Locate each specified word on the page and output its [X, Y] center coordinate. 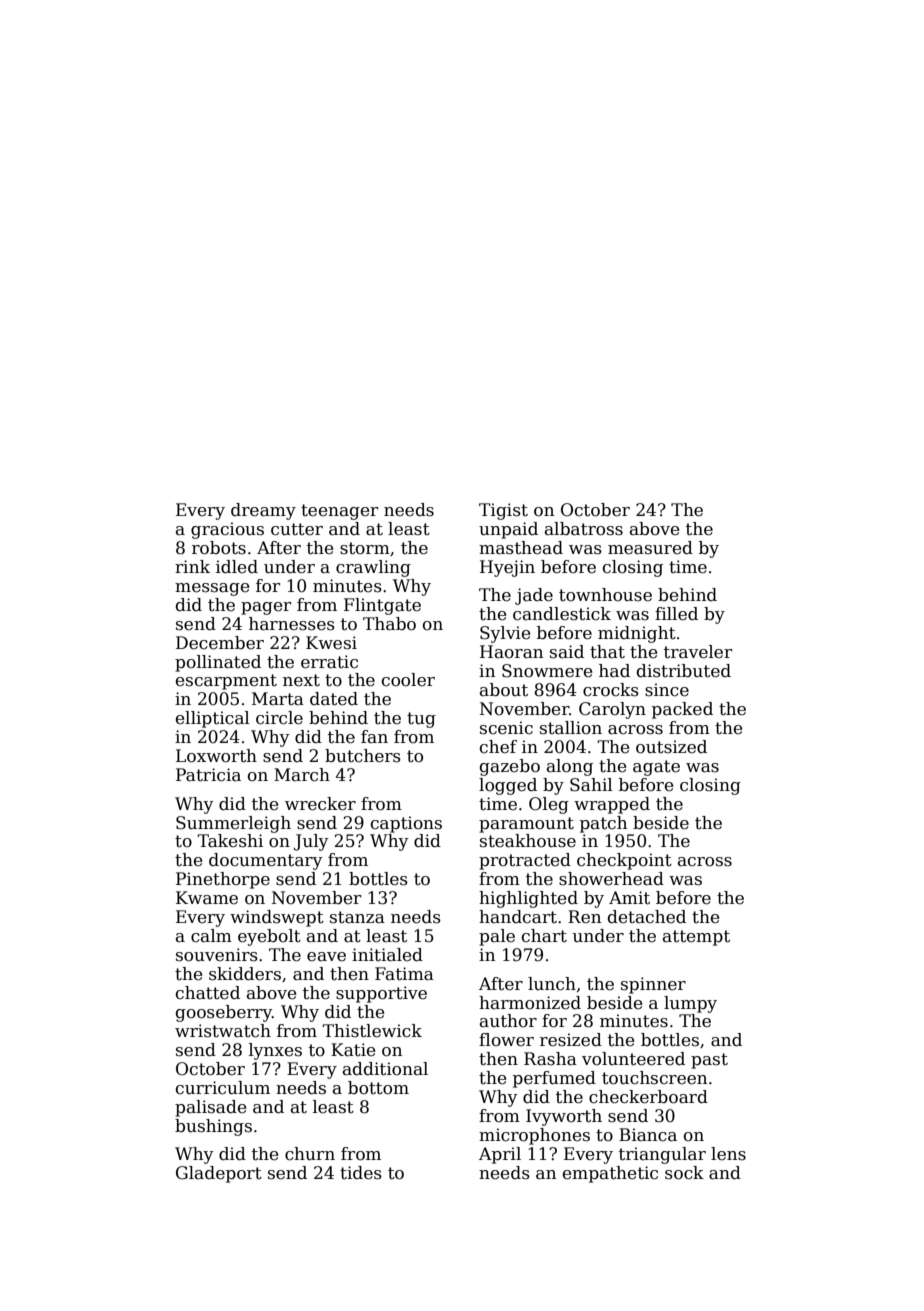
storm [365, 548]
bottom [378, 1088]
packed [682, 710]
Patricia [208, 775]
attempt [696, 938]
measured [650, 548]
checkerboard [648, 1097]
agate [656, 768]
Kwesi [331, 643]
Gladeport [219, 1174]
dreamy [263, 511]
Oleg [549, 805]
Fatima [404, 974]
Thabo [389, 624]
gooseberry [224, 1013]
